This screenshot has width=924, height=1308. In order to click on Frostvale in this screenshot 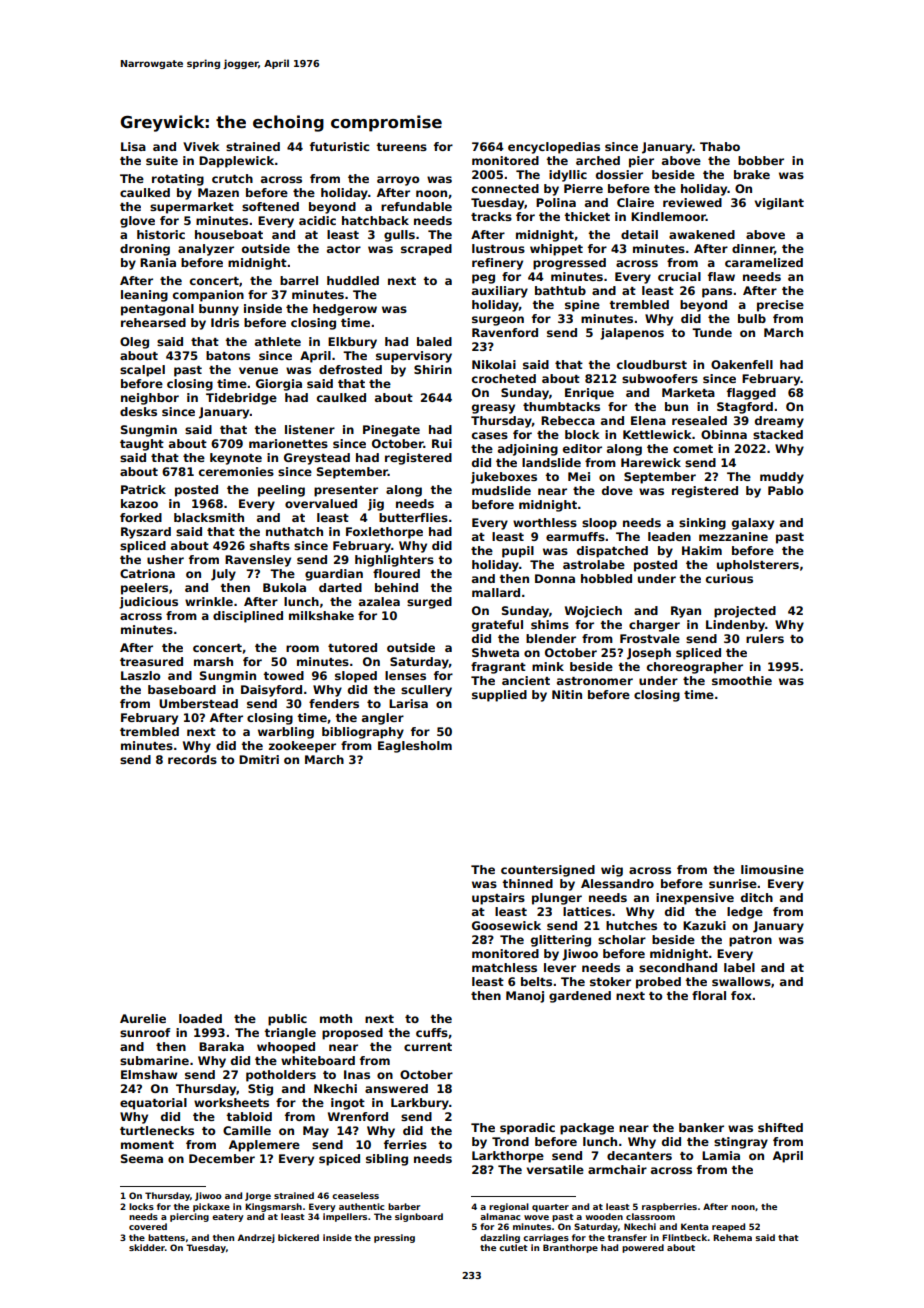, I will do `click(650, 638)`.
